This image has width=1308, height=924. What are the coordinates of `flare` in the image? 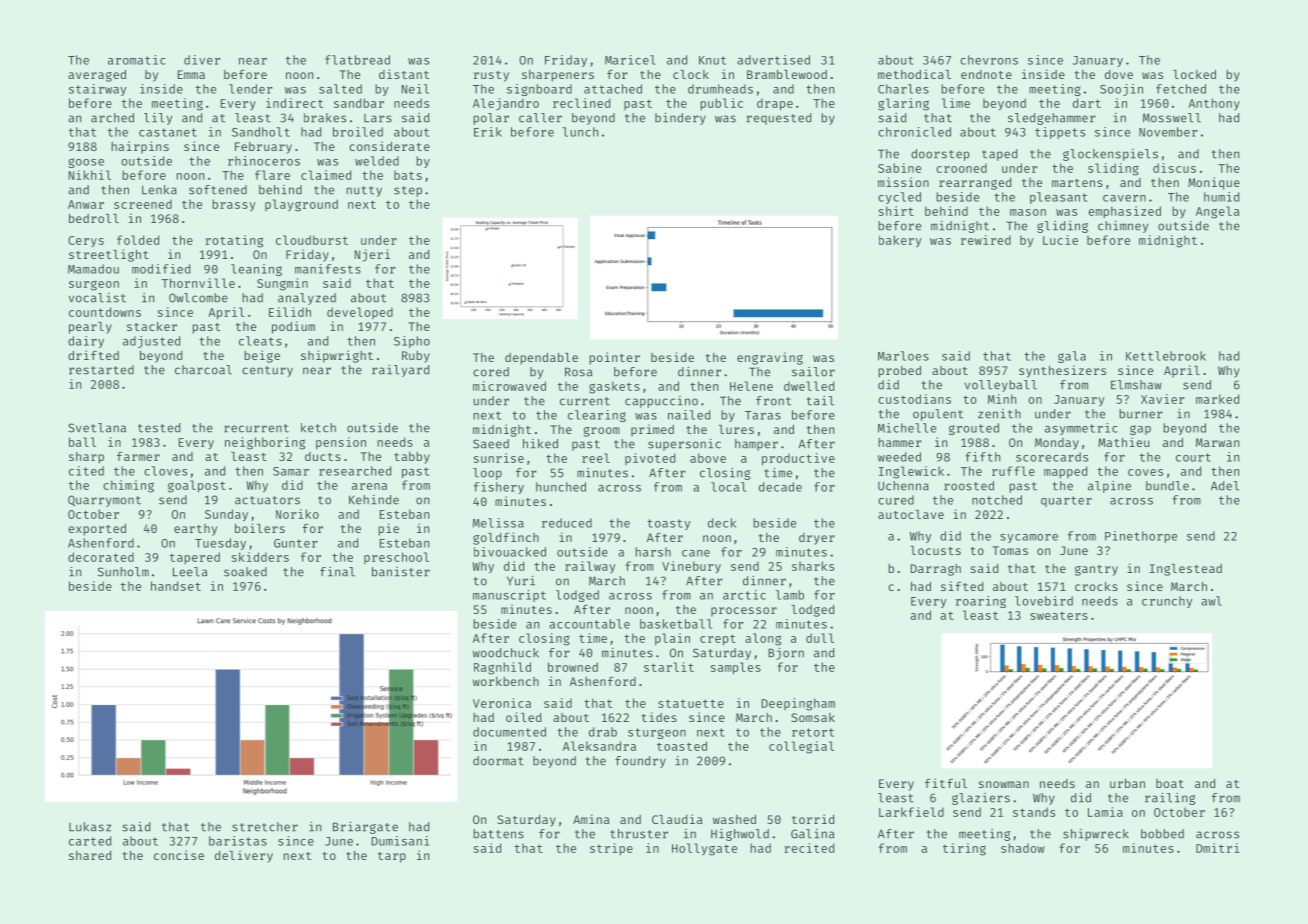 It's located at (272, 175).
